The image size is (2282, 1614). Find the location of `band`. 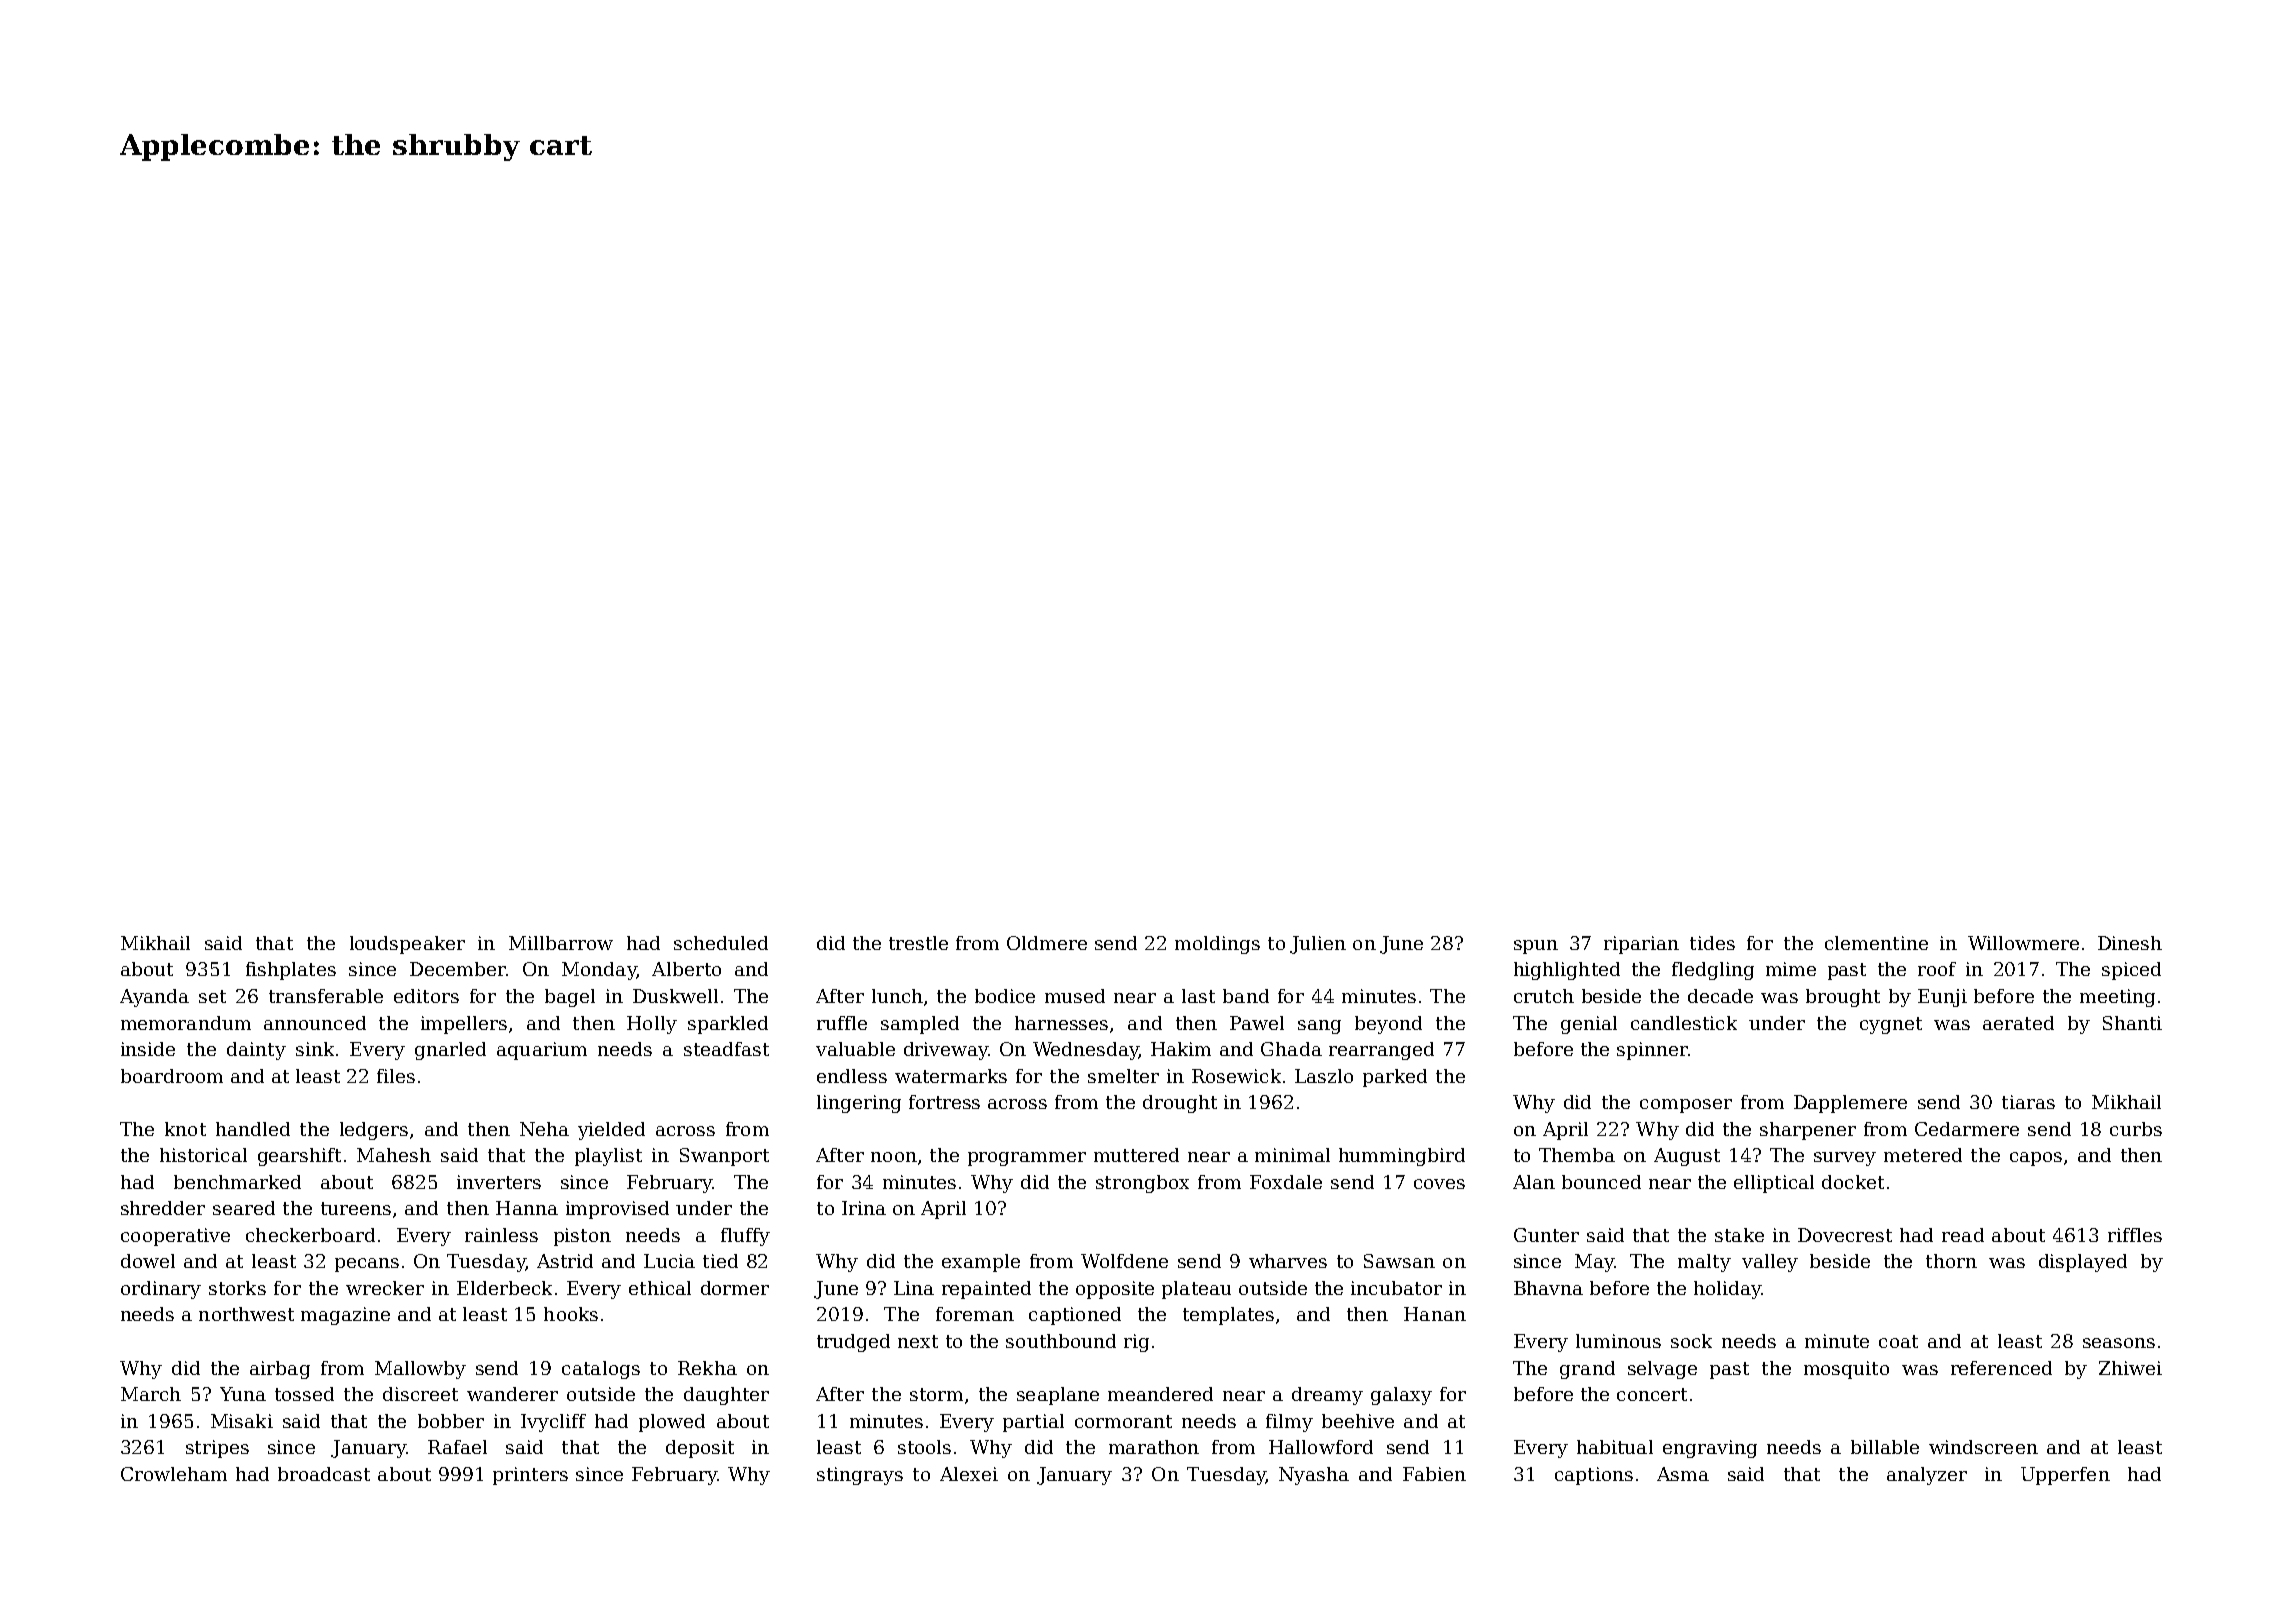

band is located at coordinates (1246, 996).
